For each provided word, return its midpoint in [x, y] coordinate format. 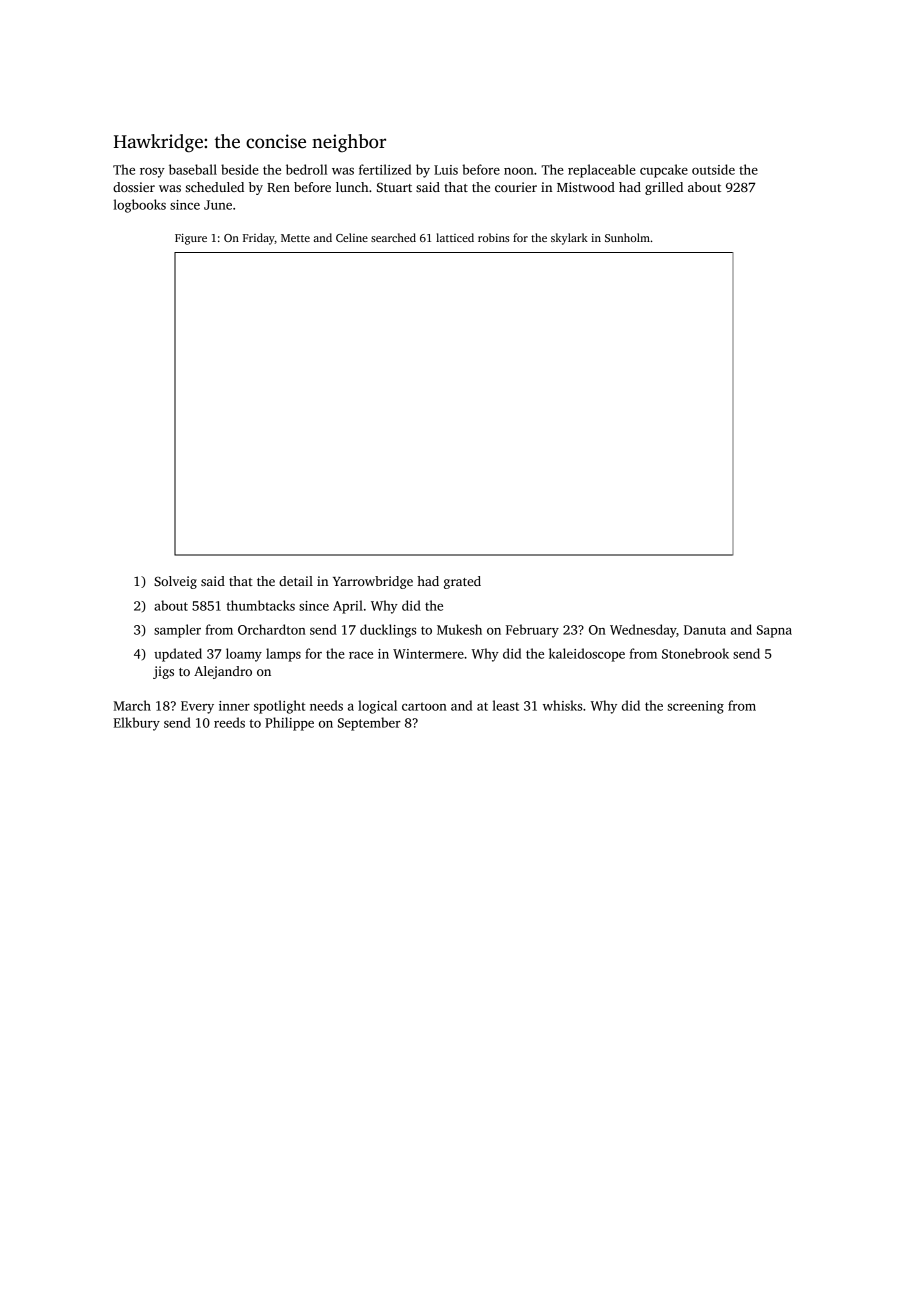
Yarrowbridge [373, 582]
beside [240, 169]
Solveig [175, 582]
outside [713, 169]
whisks [562, 705]
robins [493, 237]
